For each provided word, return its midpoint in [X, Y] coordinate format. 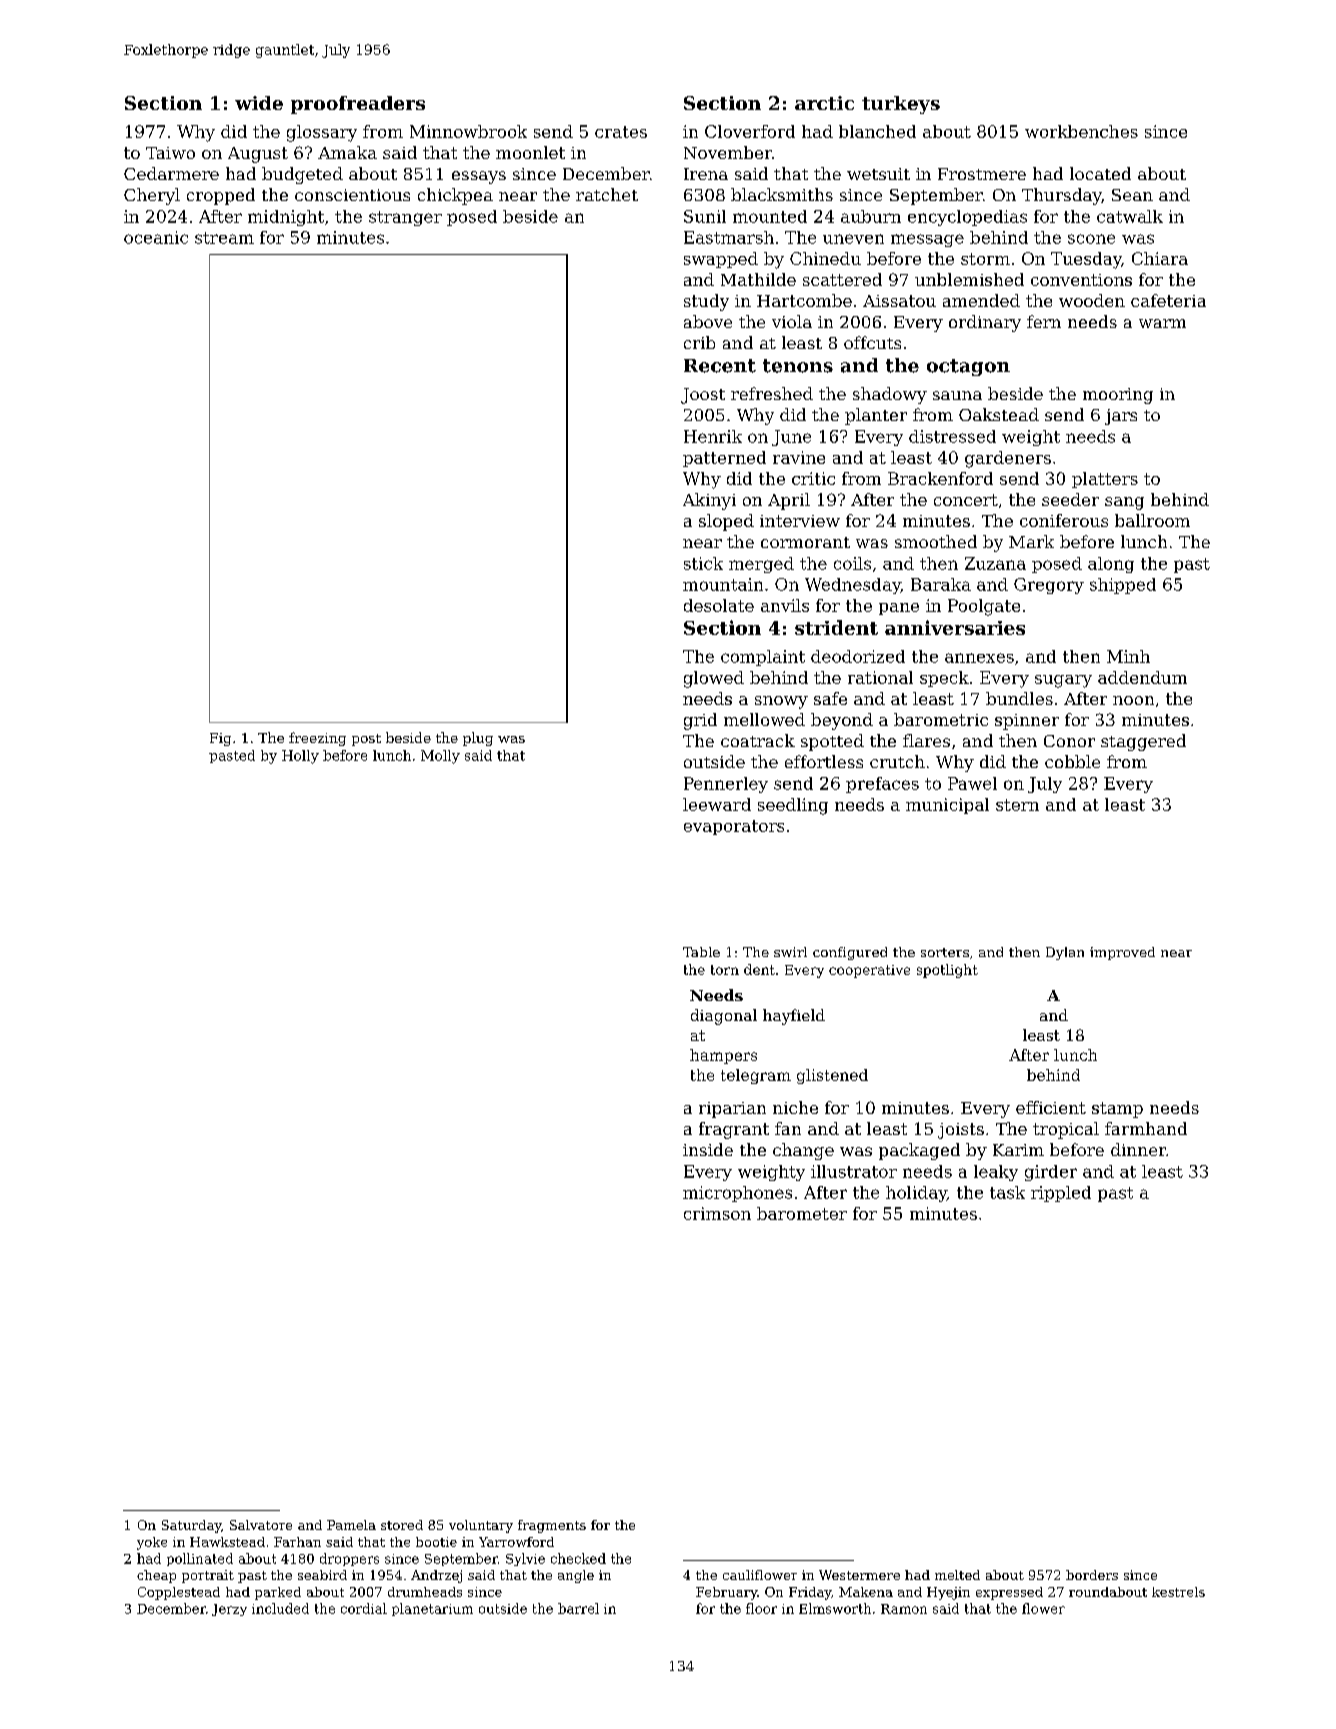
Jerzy [229, 1610]
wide [259, 103]
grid [700, 721]
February [726, 1593]
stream [224, 238]
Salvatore [261, 1525]
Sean [1132, 195]
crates [621, 132]
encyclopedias [967, 218]
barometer [802, 1213]
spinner [1027, 722]
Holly [300, 757]
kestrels [1178, 1592]
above [708, 321]
